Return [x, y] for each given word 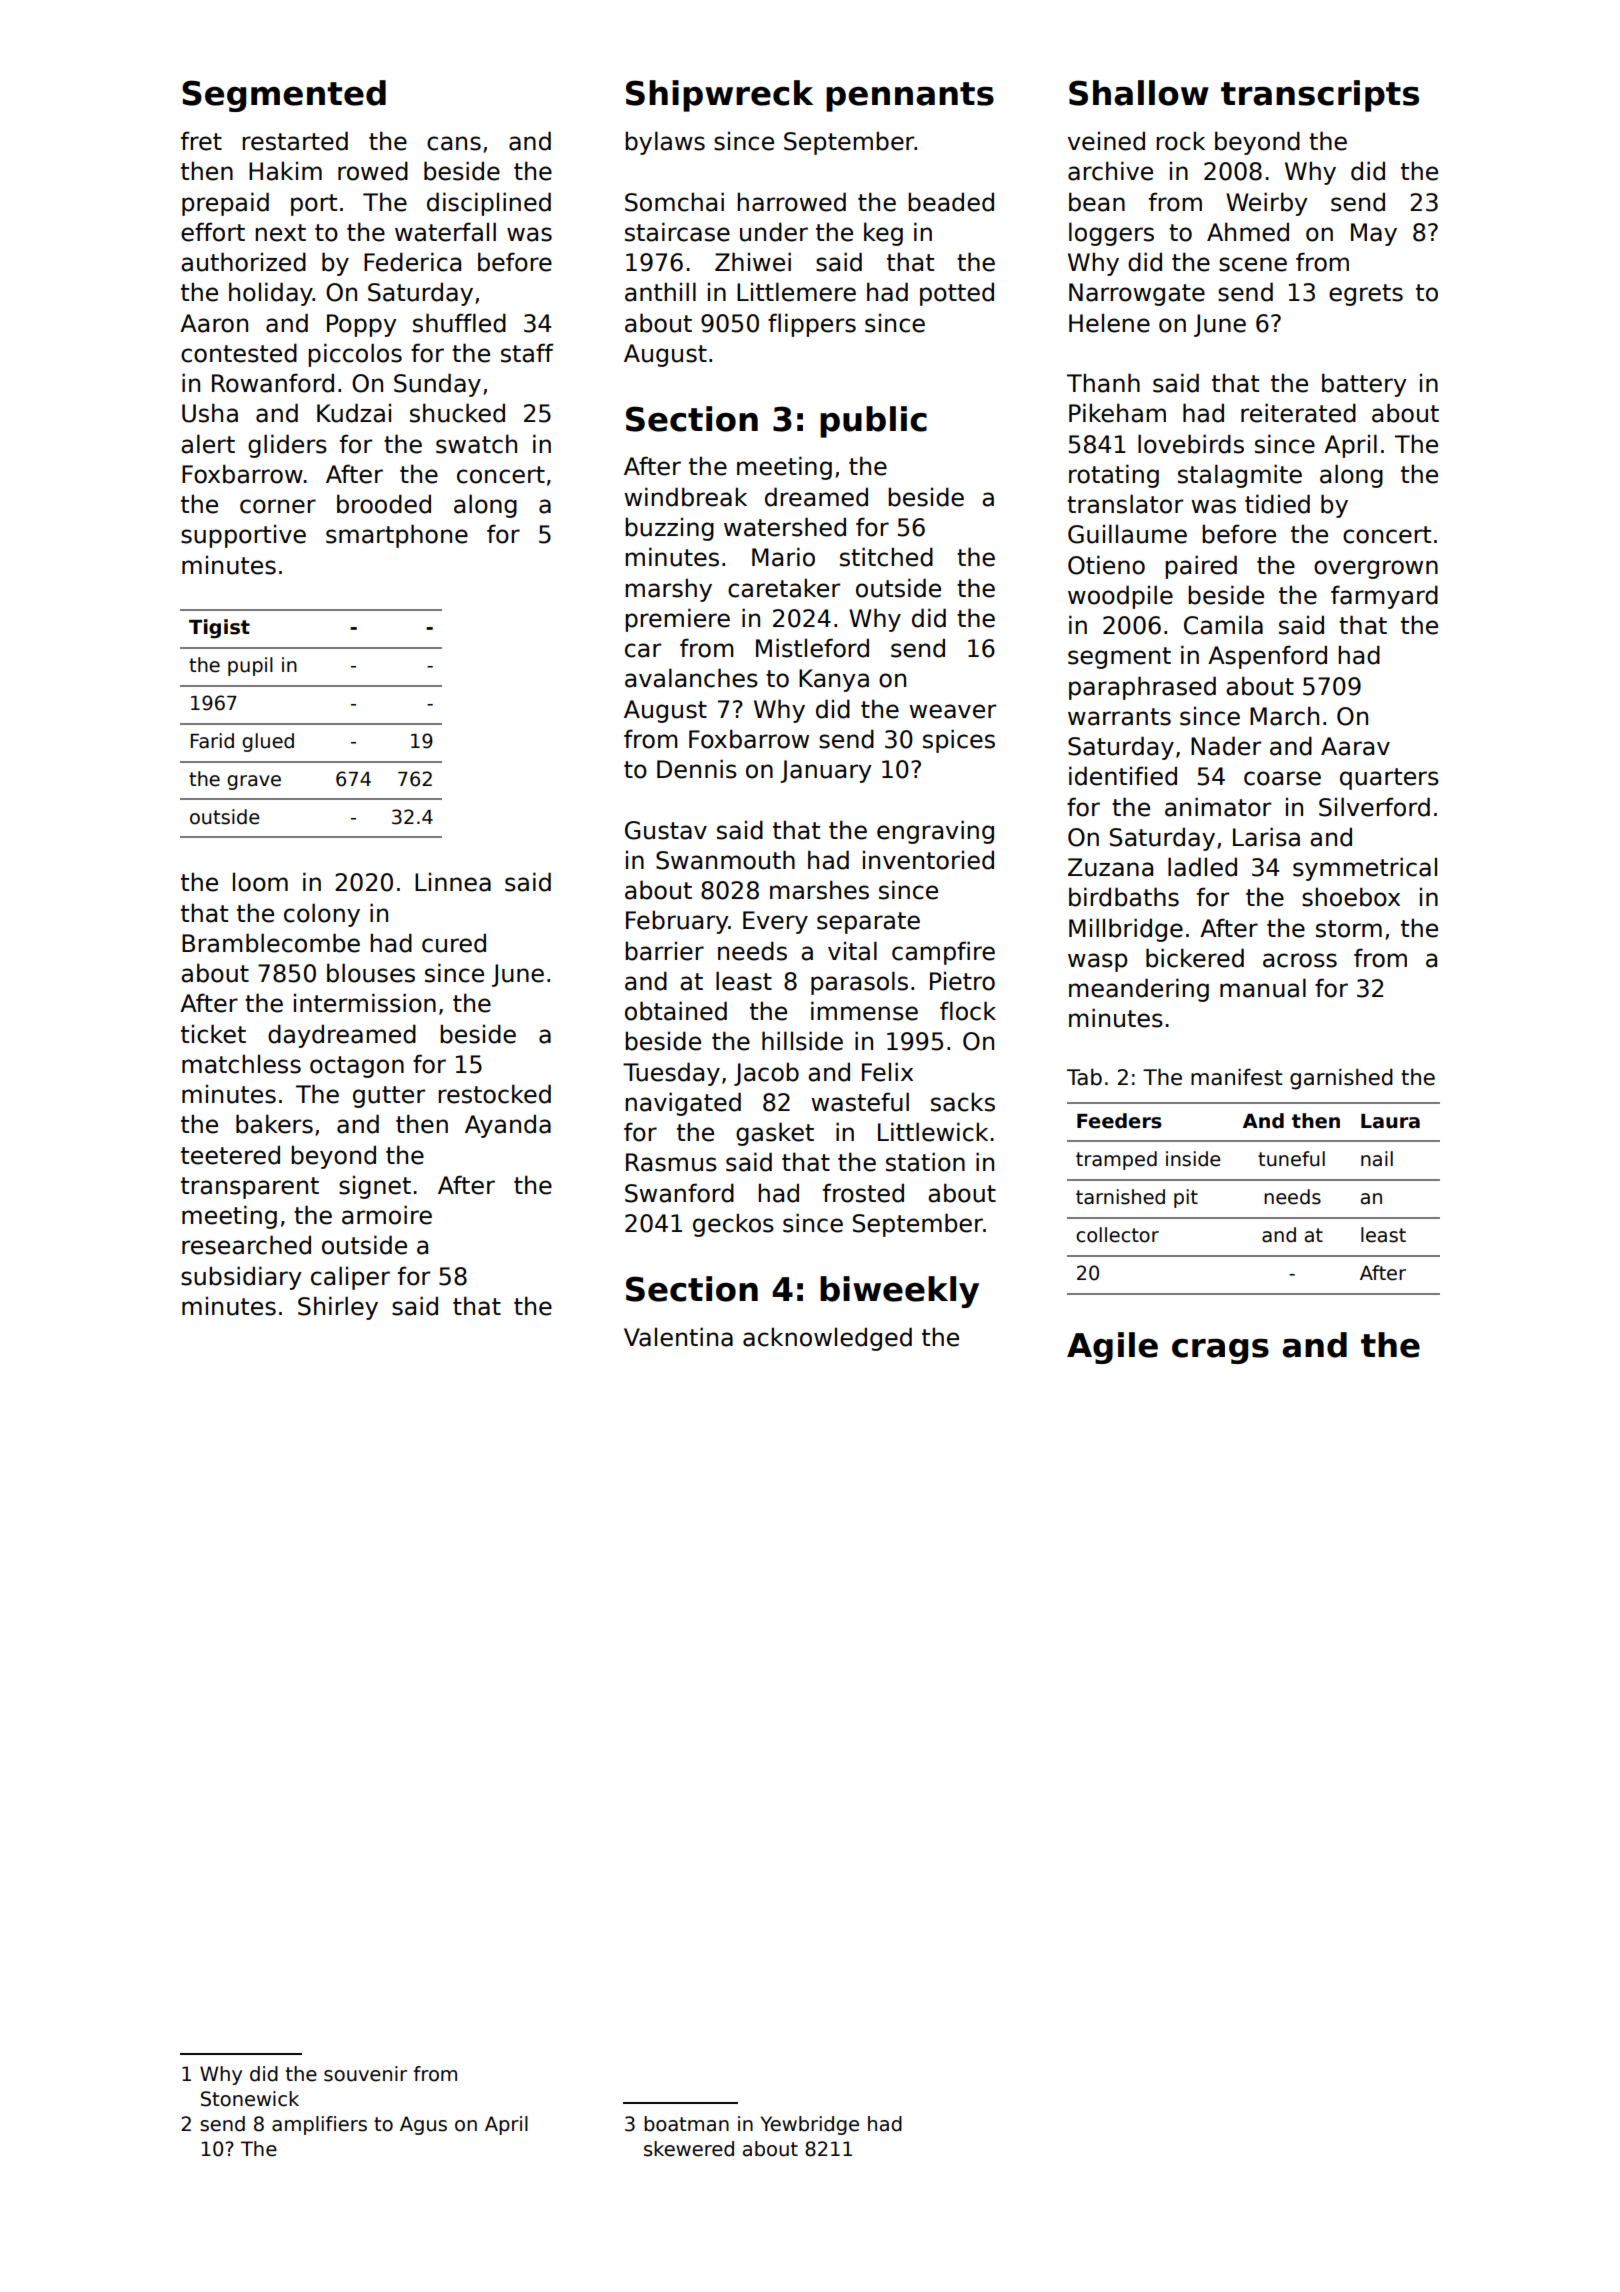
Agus [423, 2125]
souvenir [365, 2074]
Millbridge [1126, 930]
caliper [350, 1278]
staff [527, 353]
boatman [686, 2124]
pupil [250, 666]
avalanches [691, 678]
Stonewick [250, 2099]
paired [1201, 567]
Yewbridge [809, 2125]
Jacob [766, 1074]
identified [1123, 776]
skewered [689, 2149]
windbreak [685, 497]
